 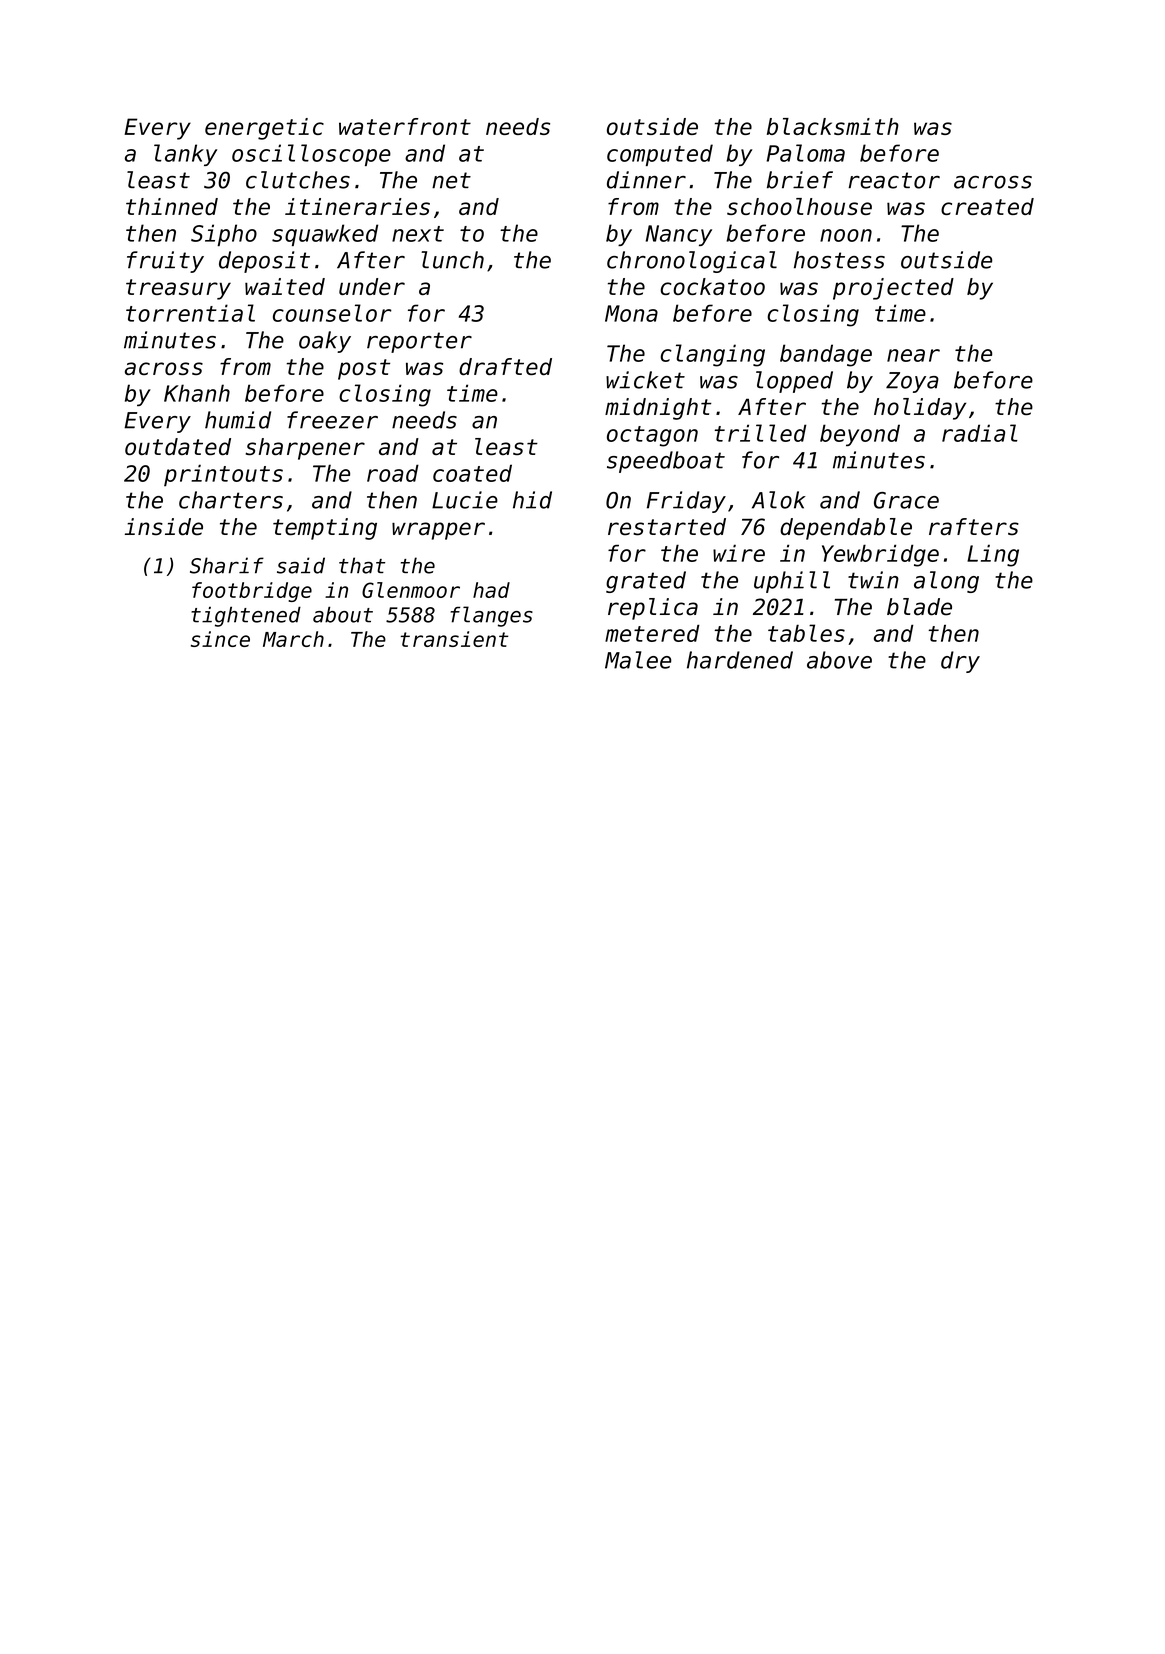 I want to click on outdated, so click(x=178, y=447).
